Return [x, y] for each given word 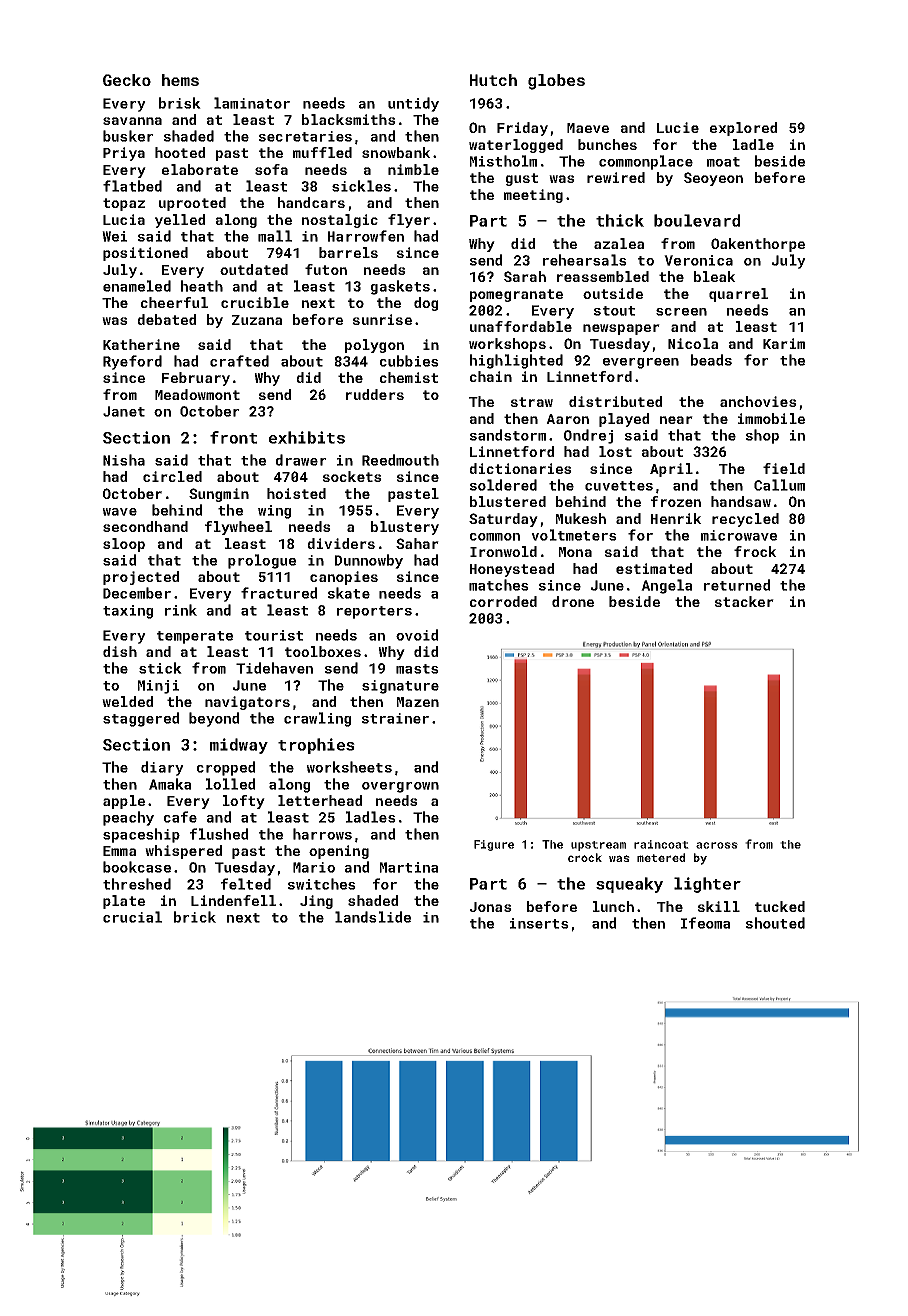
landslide [373, 917]
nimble [413, 169]
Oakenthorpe [758, 245]
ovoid [417, 635]
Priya [124, 154]
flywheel [238, 528]
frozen [676, 501]
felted [246, 884]
